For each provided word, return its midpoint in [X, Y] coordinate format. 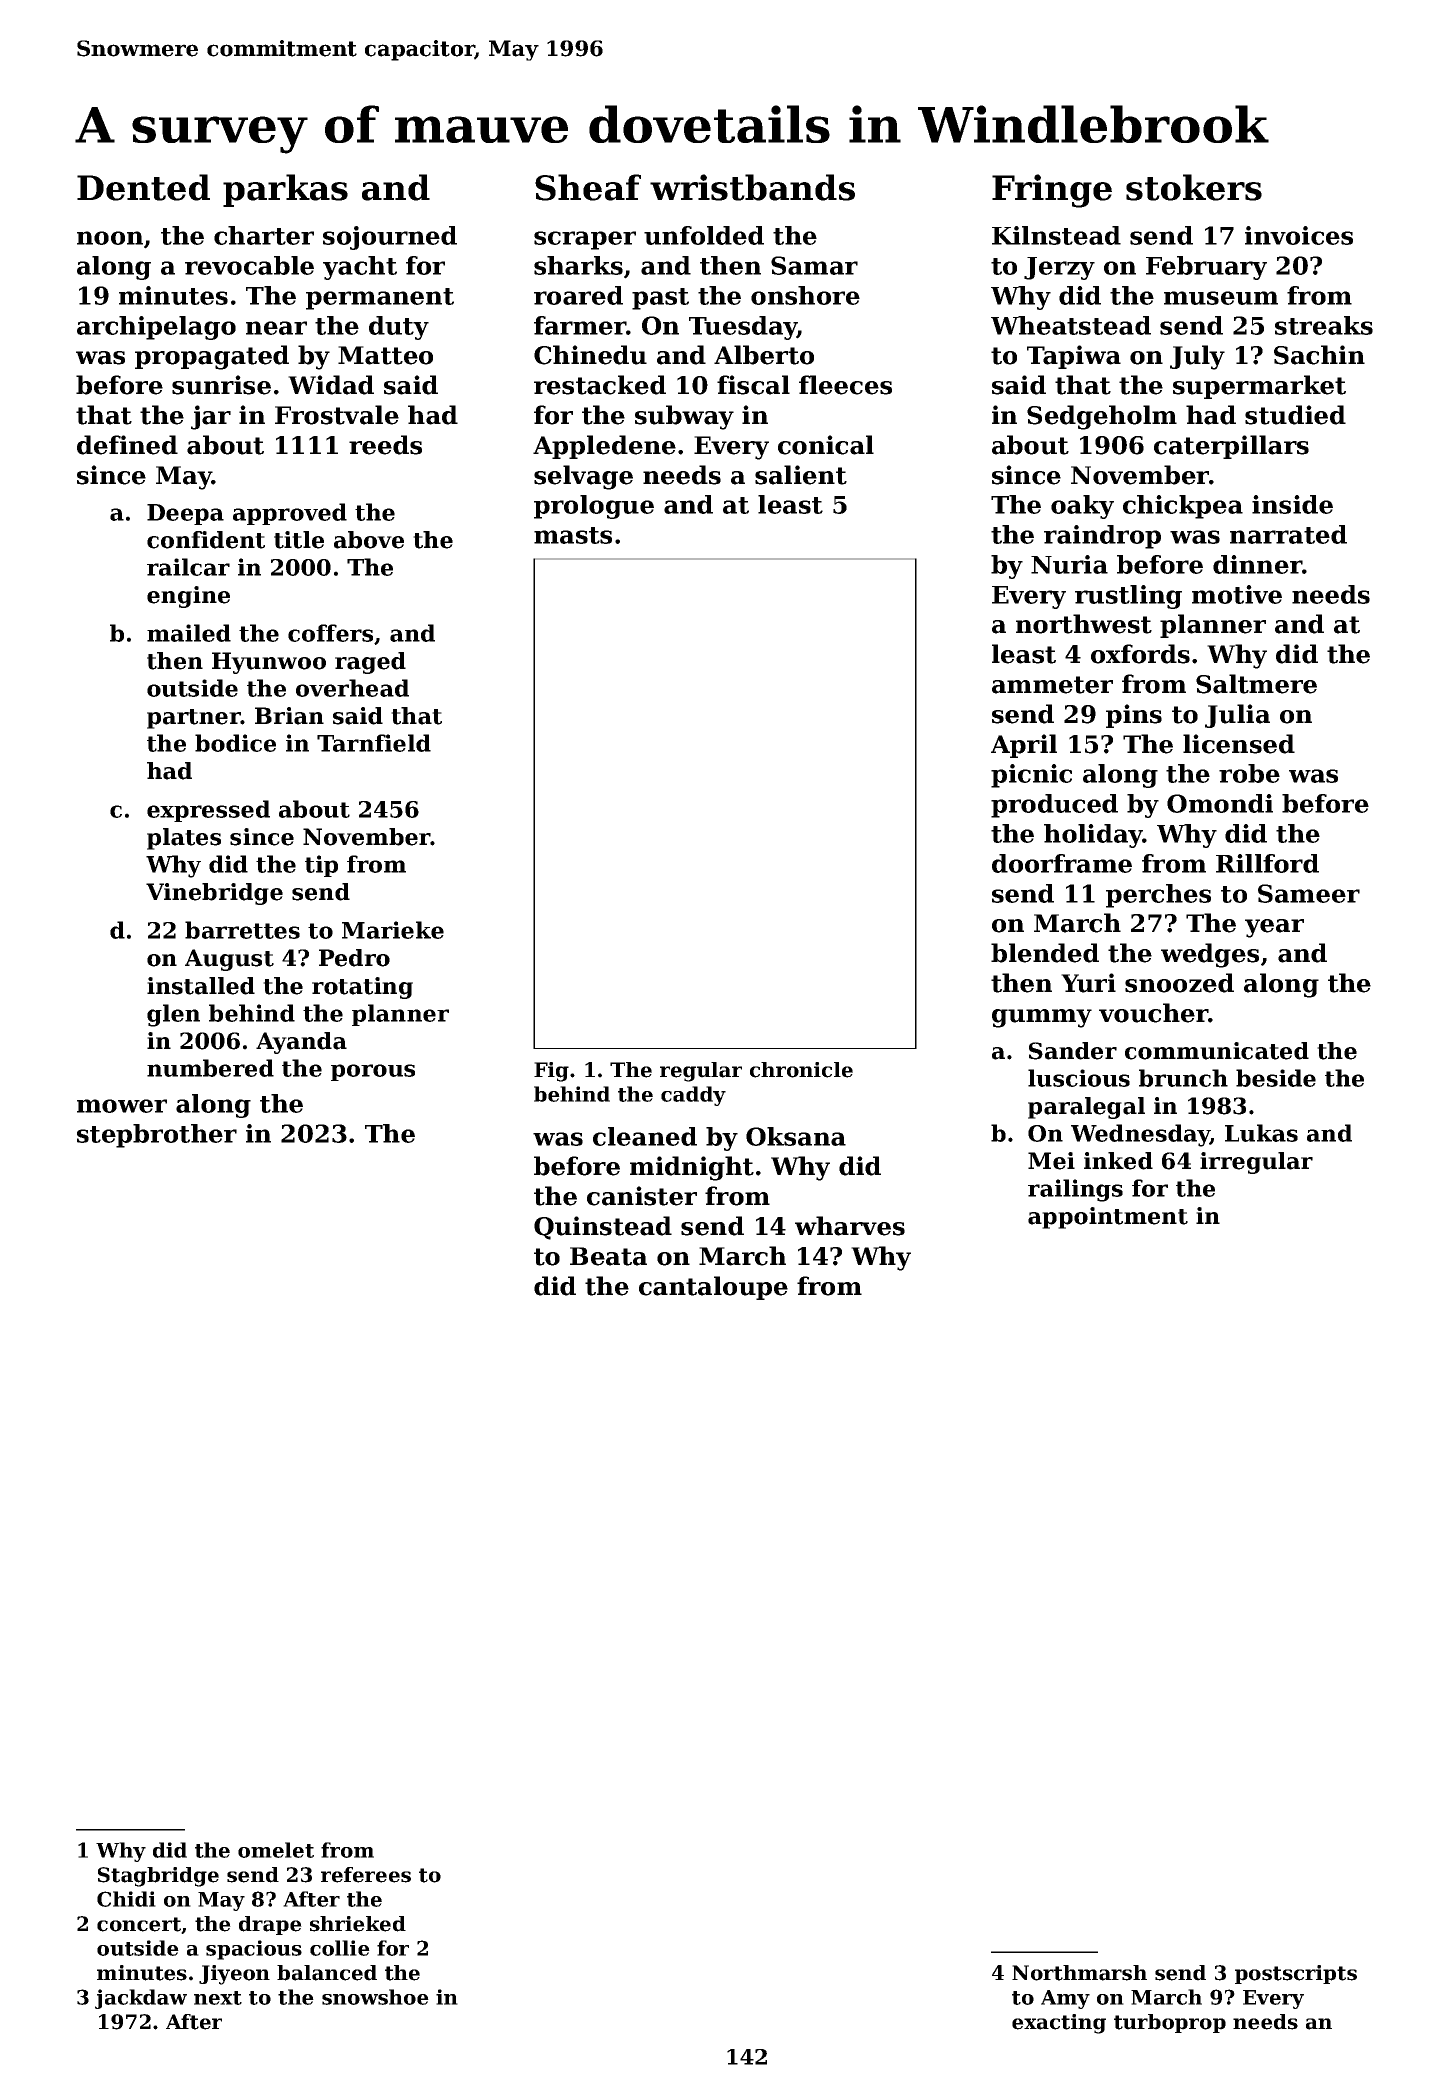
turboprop [1170, 2023]
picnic [1031, 776]
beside [1276, 1078]
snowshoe [375, 1997]
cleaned [645, 1136]
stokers [1194, 187]
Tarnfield [374, 743]
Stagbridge [158, 1877]
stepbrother [157, 1136]
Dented [143, 187]
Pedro [354, 958]
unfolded [704, 235]
